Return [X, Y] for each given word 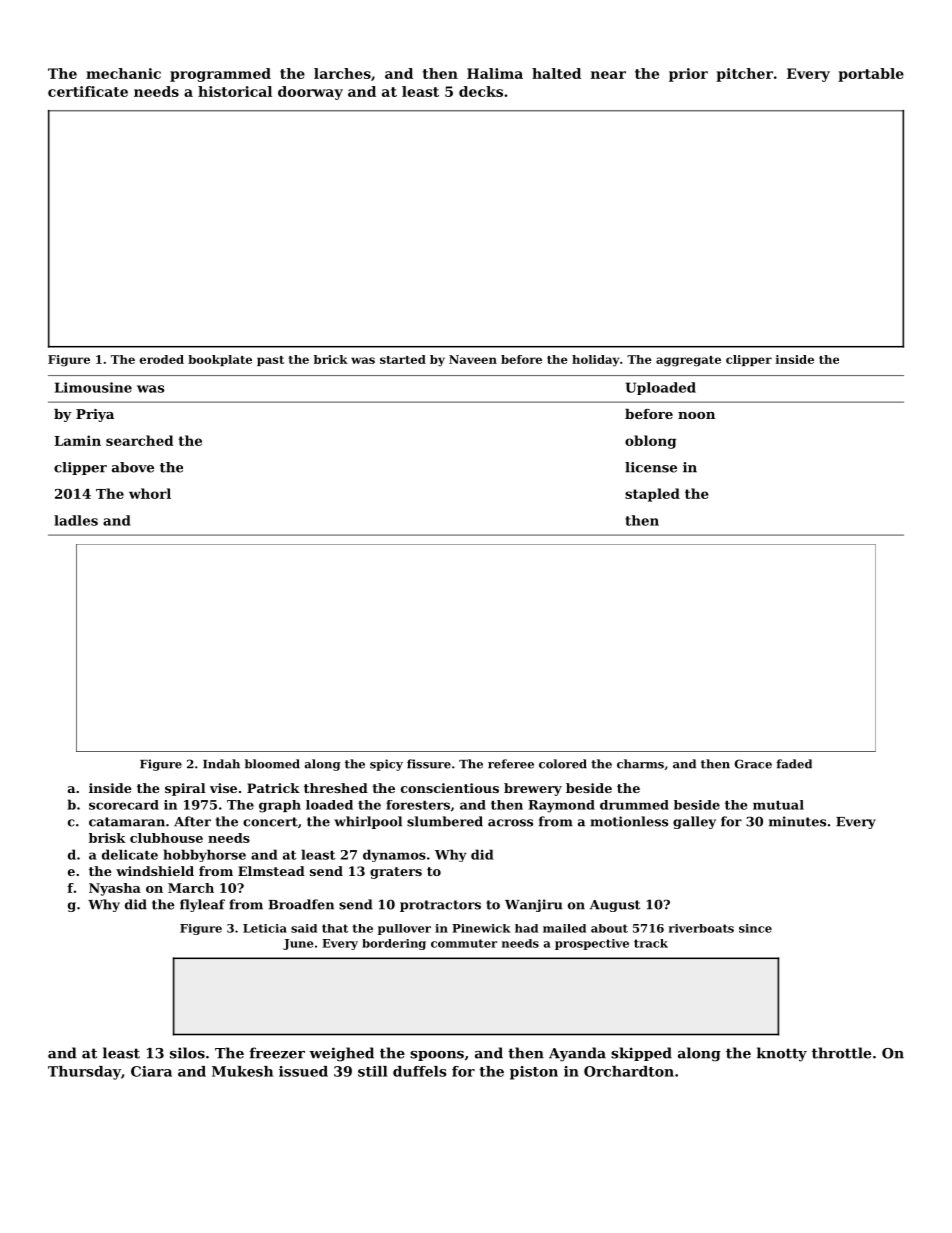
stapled [652, 495]
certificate [88, 91]
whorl [150, 493]
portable [871, 75]
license [651, 467]
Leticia [265, 928]
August [615, 906]
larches [342, 73]
